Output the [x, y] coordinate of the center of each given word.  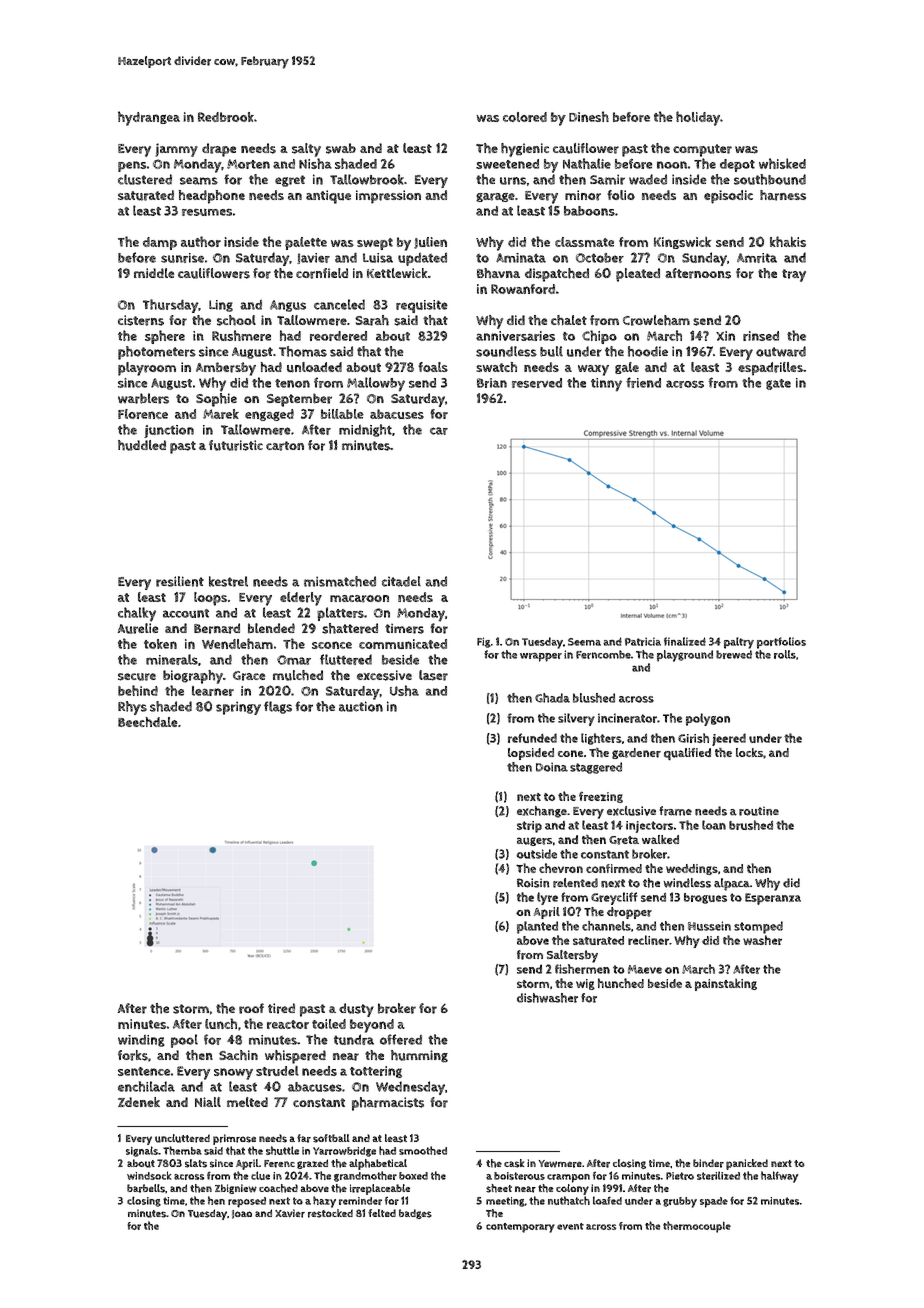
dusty [356, 1010]
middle [154, 273]
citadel [401, 581]
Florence [143, 414]
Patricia [643, 641]
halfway [780, 1177]
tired [281, 1008]
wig [585, 984]
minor [583, 195]
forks [133, 1055]
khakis [788, 241]
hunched [621, 983]
